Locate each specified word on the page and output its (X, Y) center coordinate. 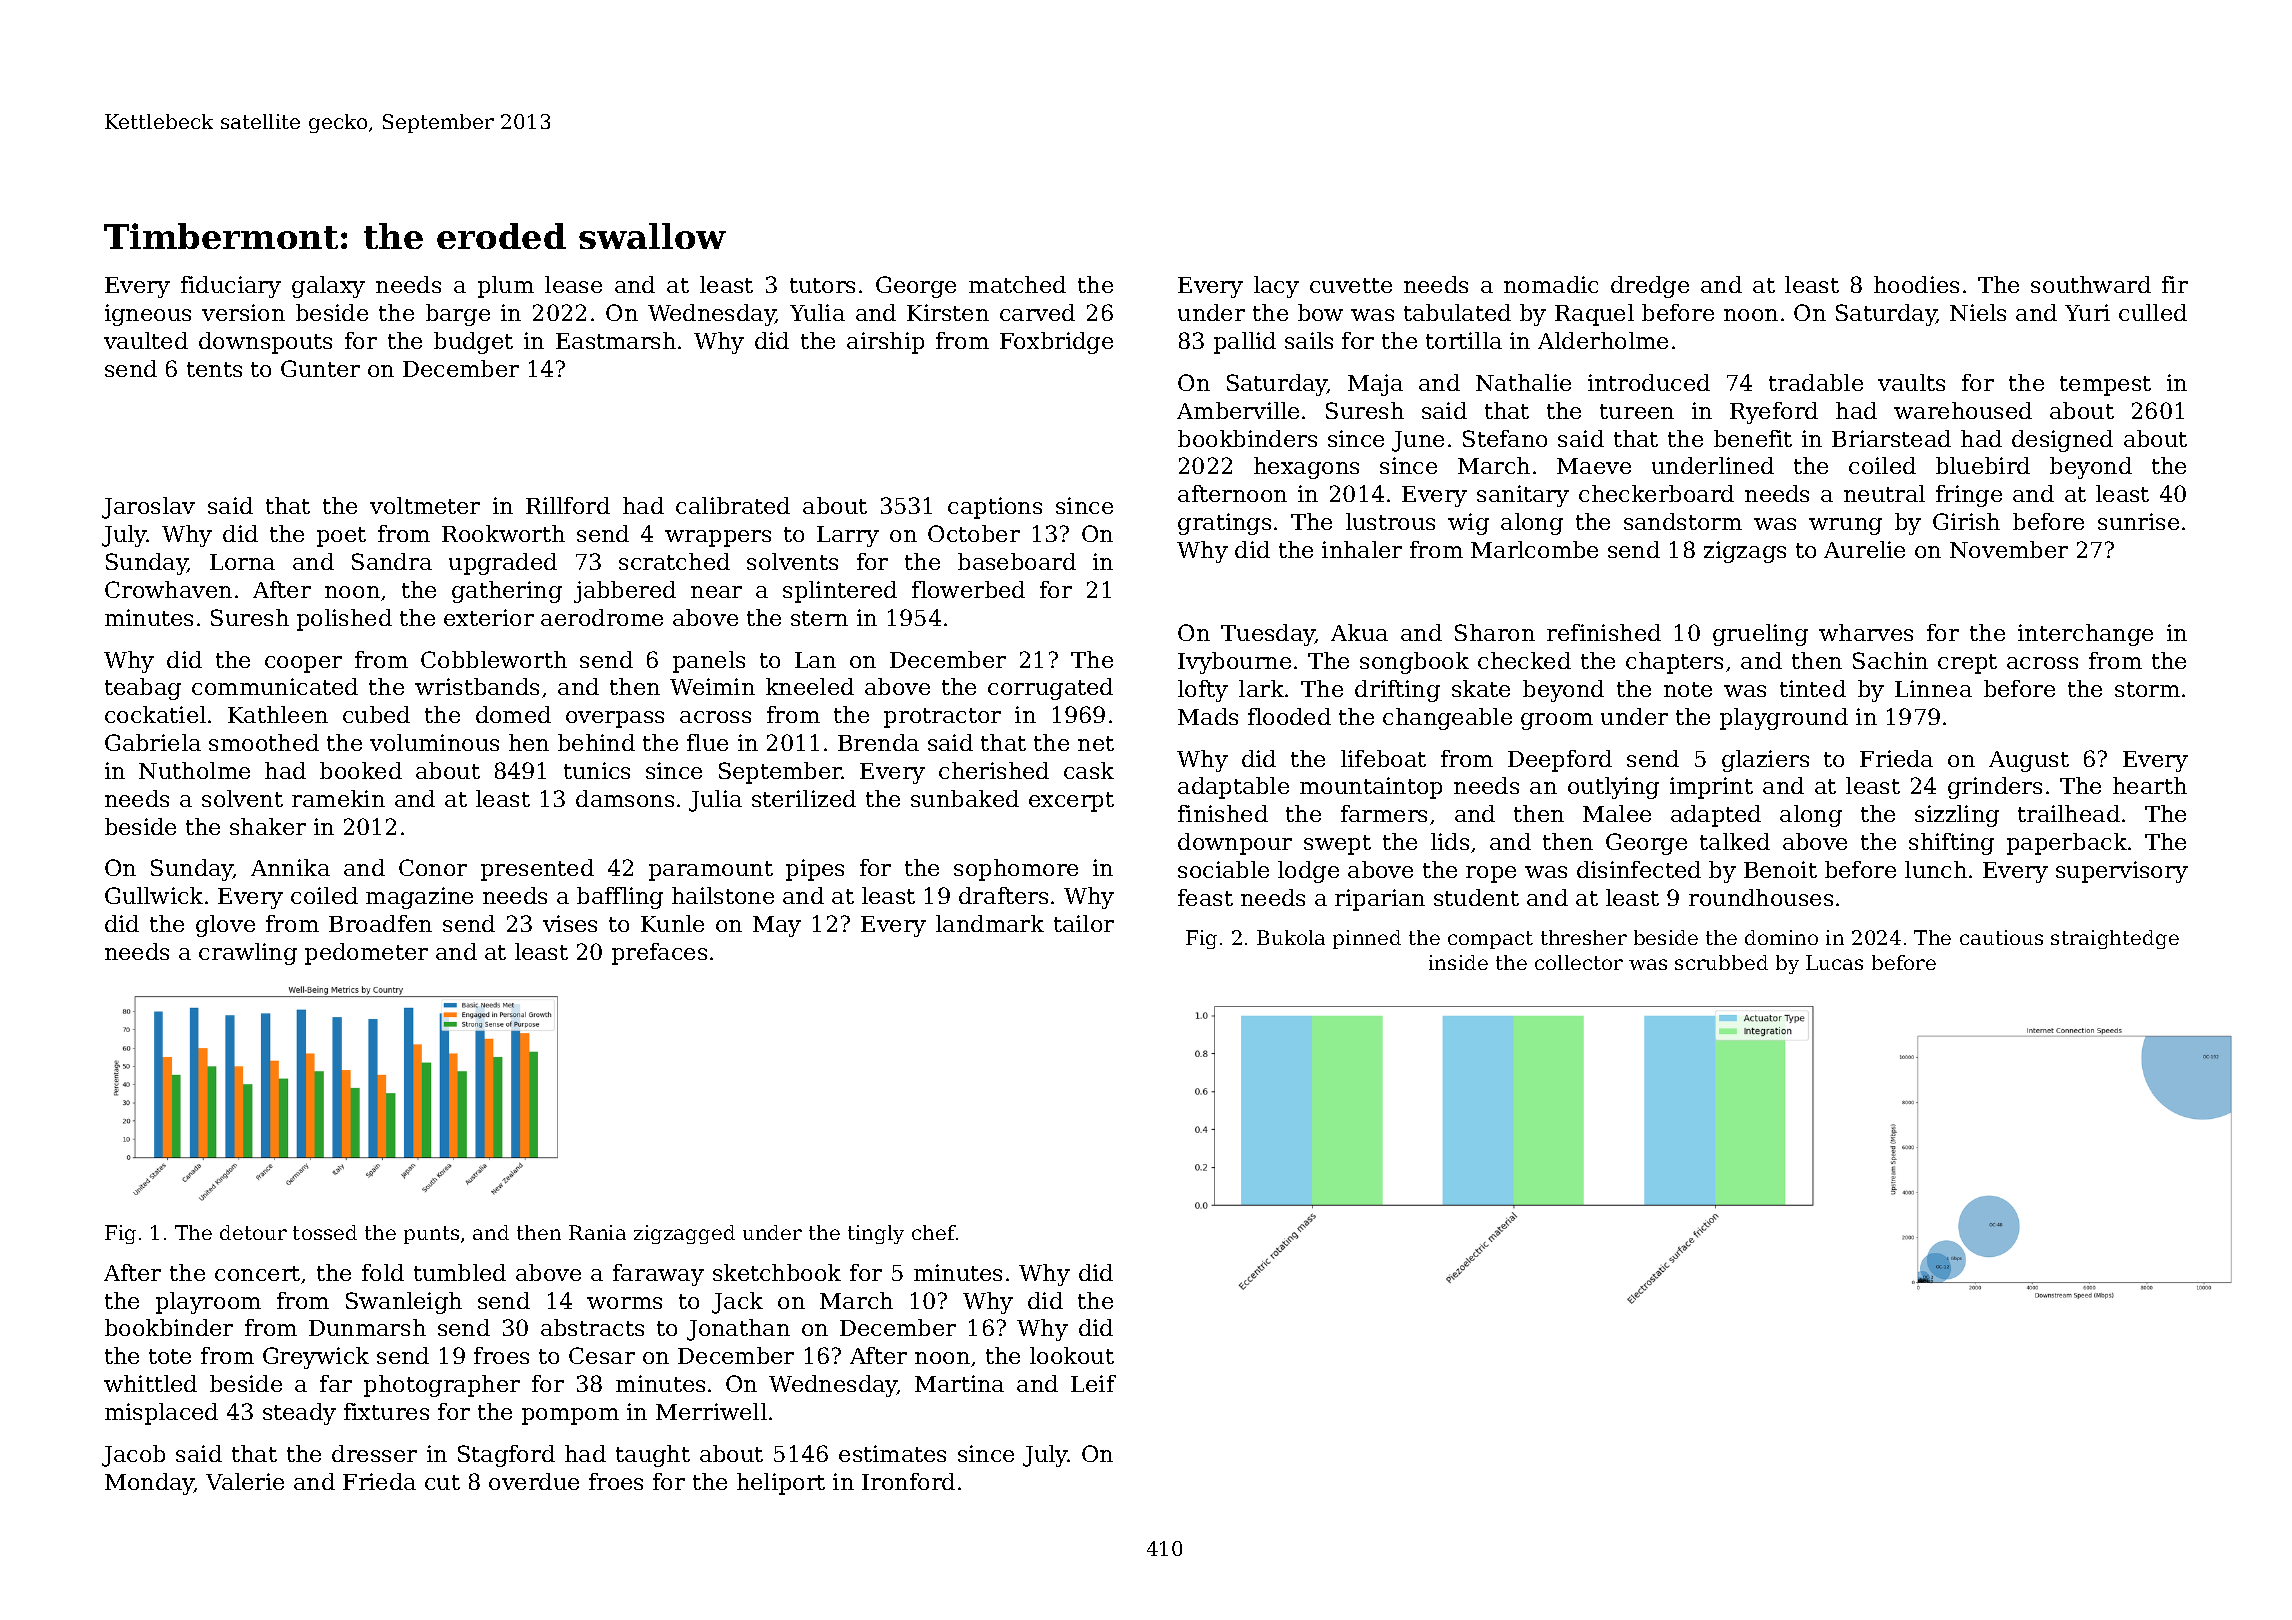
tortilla (1464, 340)
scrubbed (1721, 962)
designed (2062, 441)
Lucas (1834, 962)
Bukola (1291, 937)
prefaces (659, 954)
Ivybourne (1234, 663)
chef (934, 1232)
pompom (570, 1416)
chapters (1674, 663)
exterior (489, 617)
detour (253, 1232)
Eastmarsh (616, 340)
